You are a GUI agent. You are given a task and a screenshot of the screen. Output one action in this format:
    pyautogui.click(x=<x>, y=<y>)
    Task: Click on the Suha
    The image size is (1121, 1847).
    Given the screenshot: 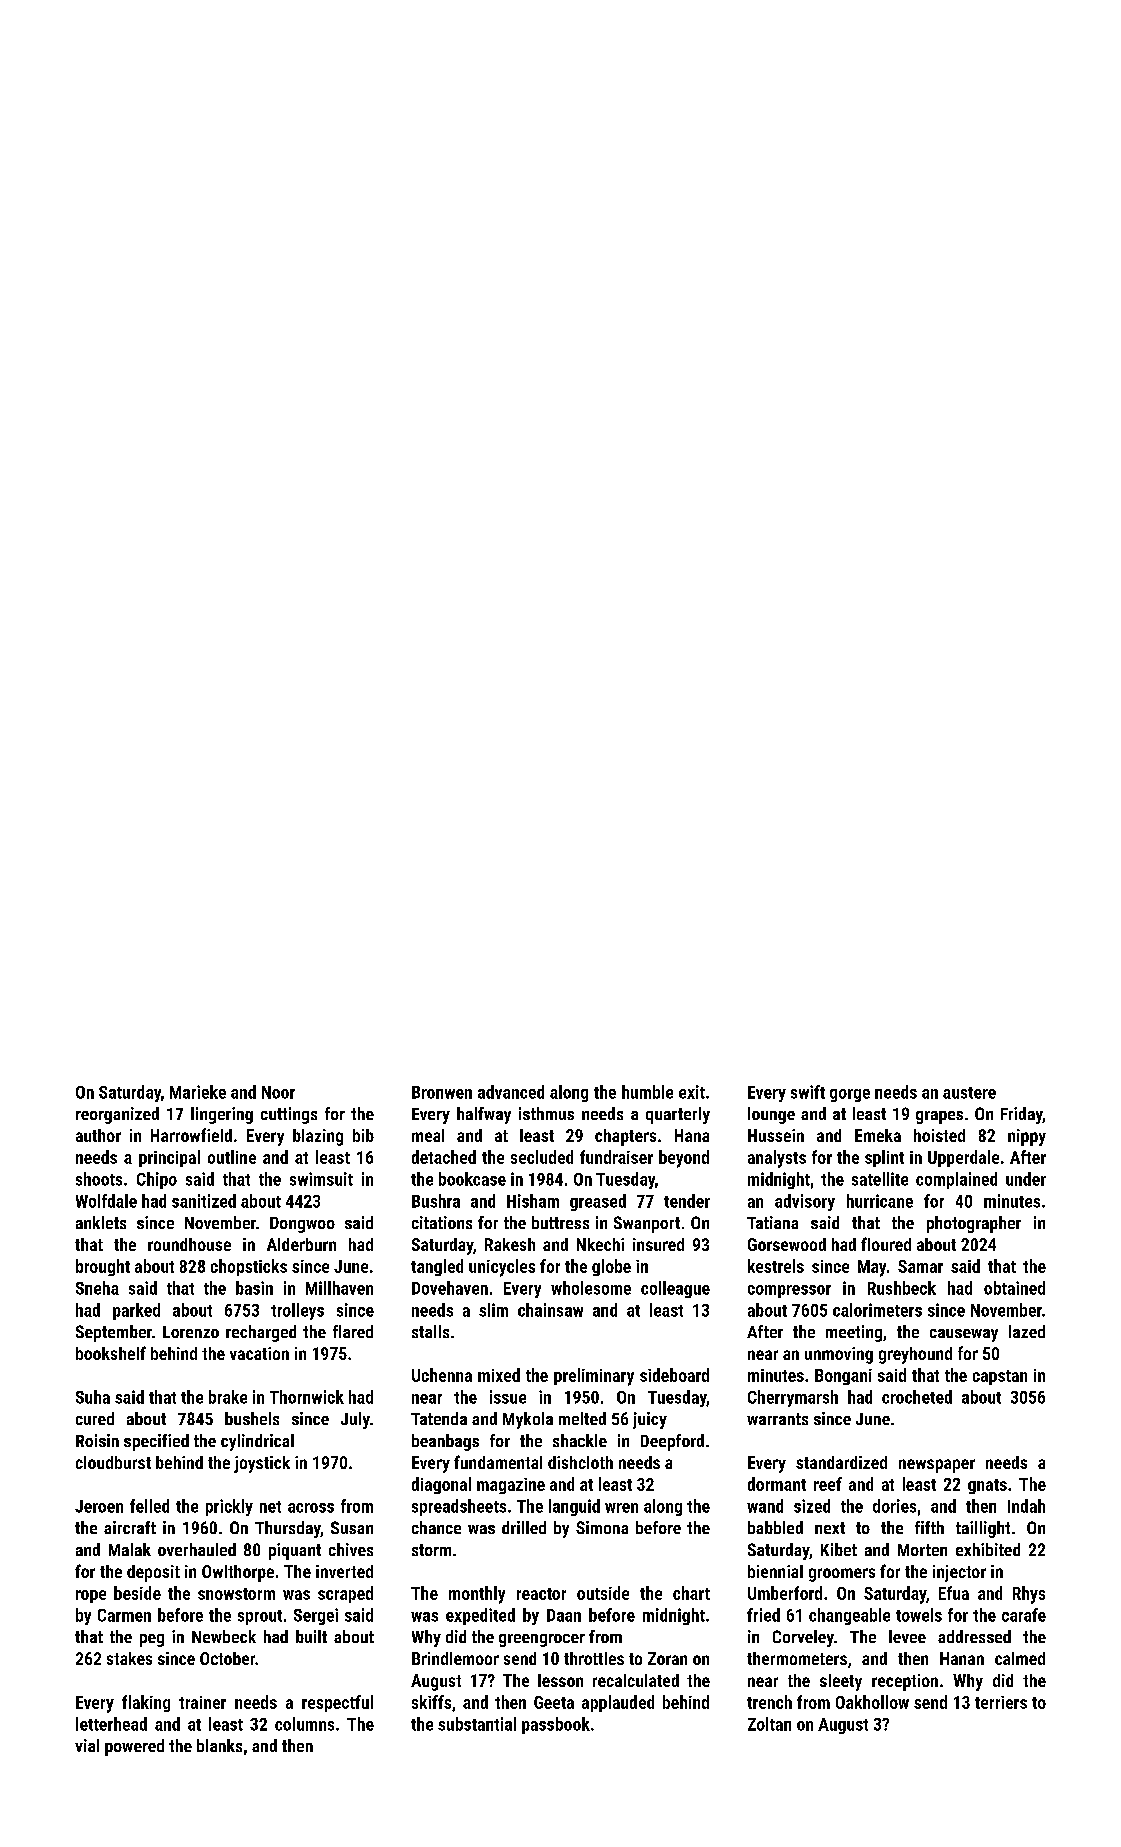 What is the action you would take?
    pyautogui.click(x=93, y=1397)
